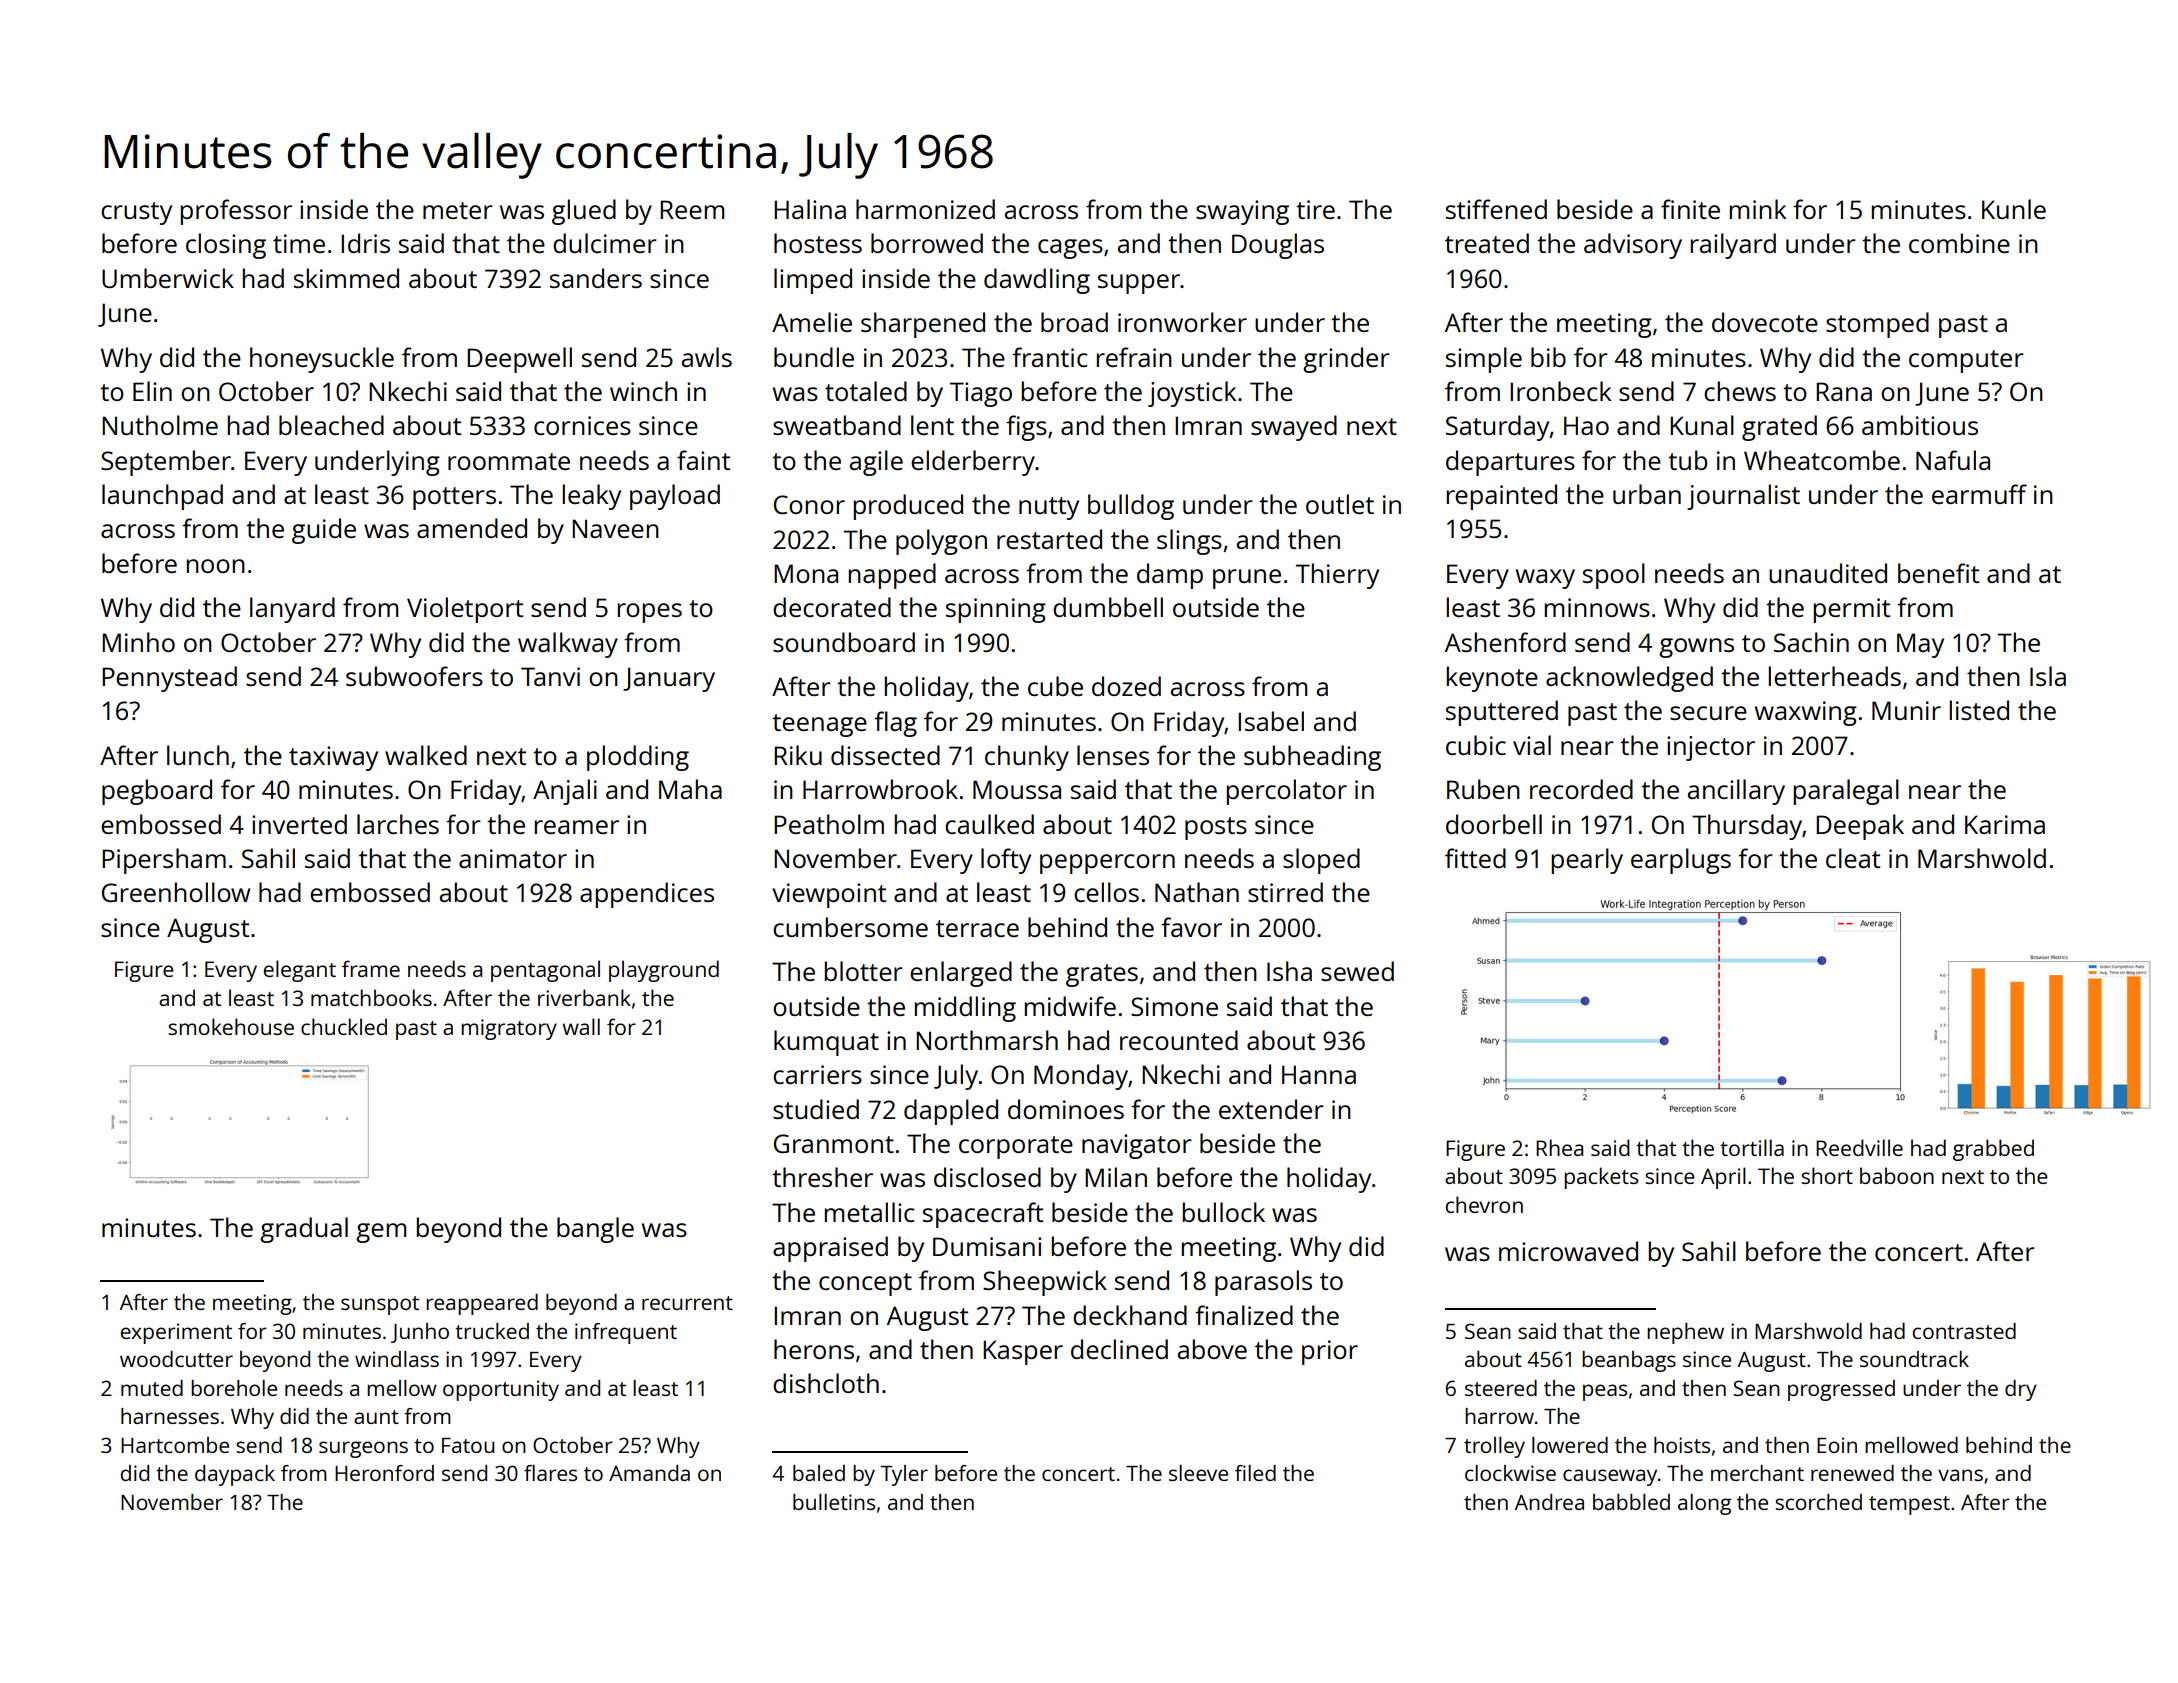  What do you see at coordinates (643, 391) in the page?
I see `winch` at bounding box center [643, 391].
